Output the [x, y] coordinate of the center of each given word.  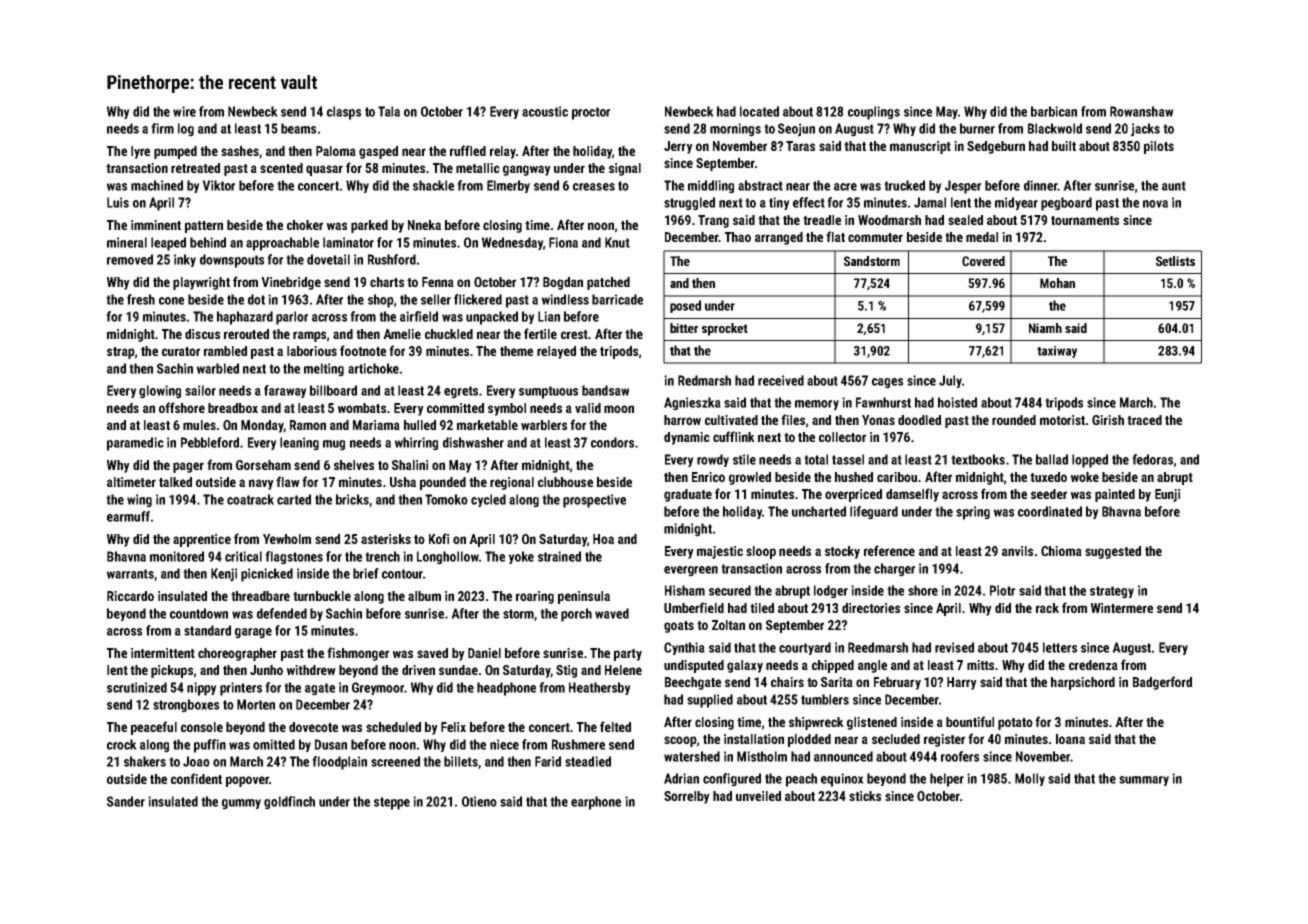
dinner [1041, 185]
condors [612, 442]
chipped [833, 666]
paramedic [135, 444]
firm [162, 128]
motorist [1062, 420]
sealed [965, 220]
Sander [126, 801]
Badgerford [1162, 683]
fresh [141, 299]
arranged [779, 238]
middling [711, 187]
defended [282, 613]
